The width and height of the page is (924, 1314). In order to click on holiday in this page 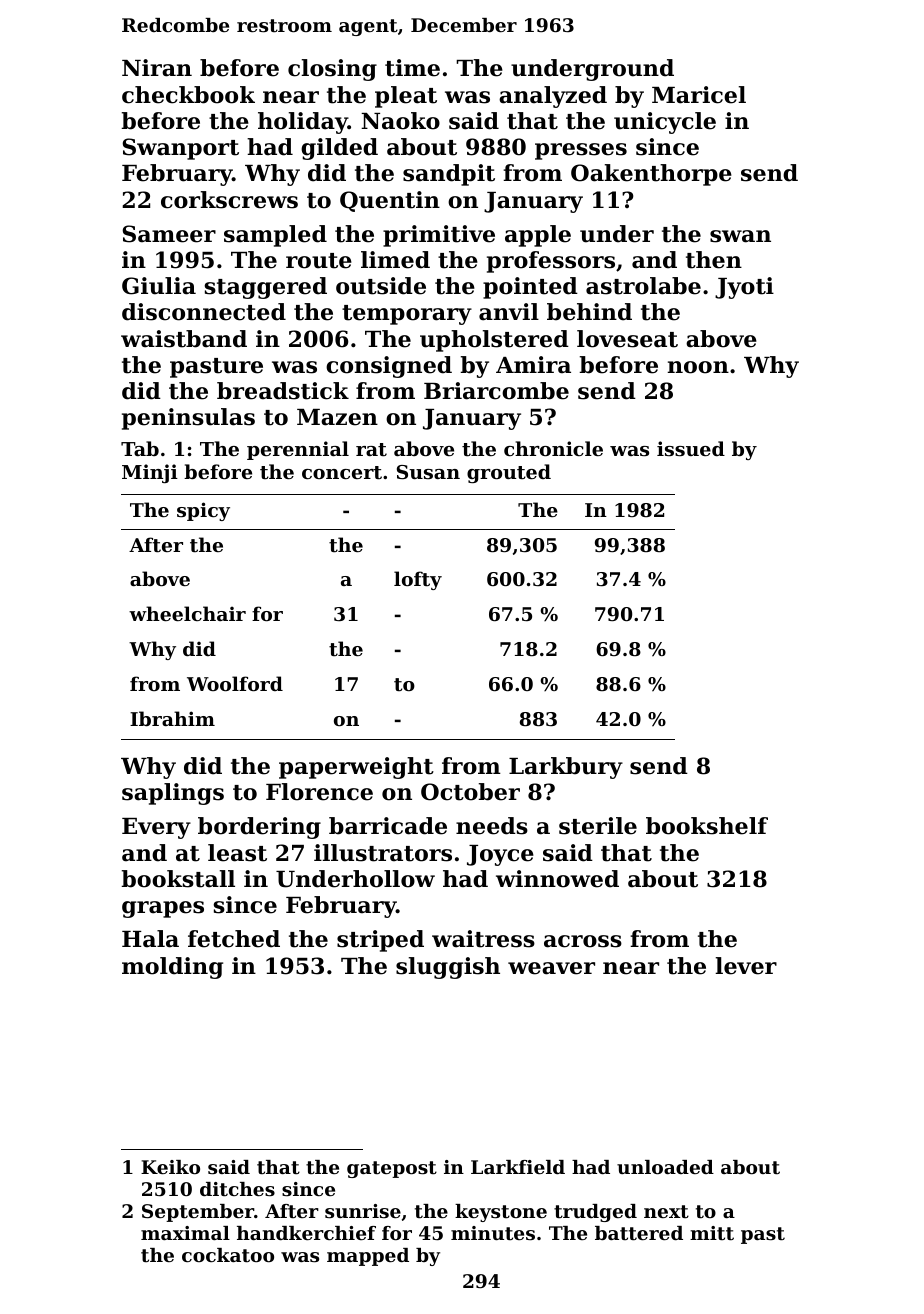, I will do `click(303, 123)`.
